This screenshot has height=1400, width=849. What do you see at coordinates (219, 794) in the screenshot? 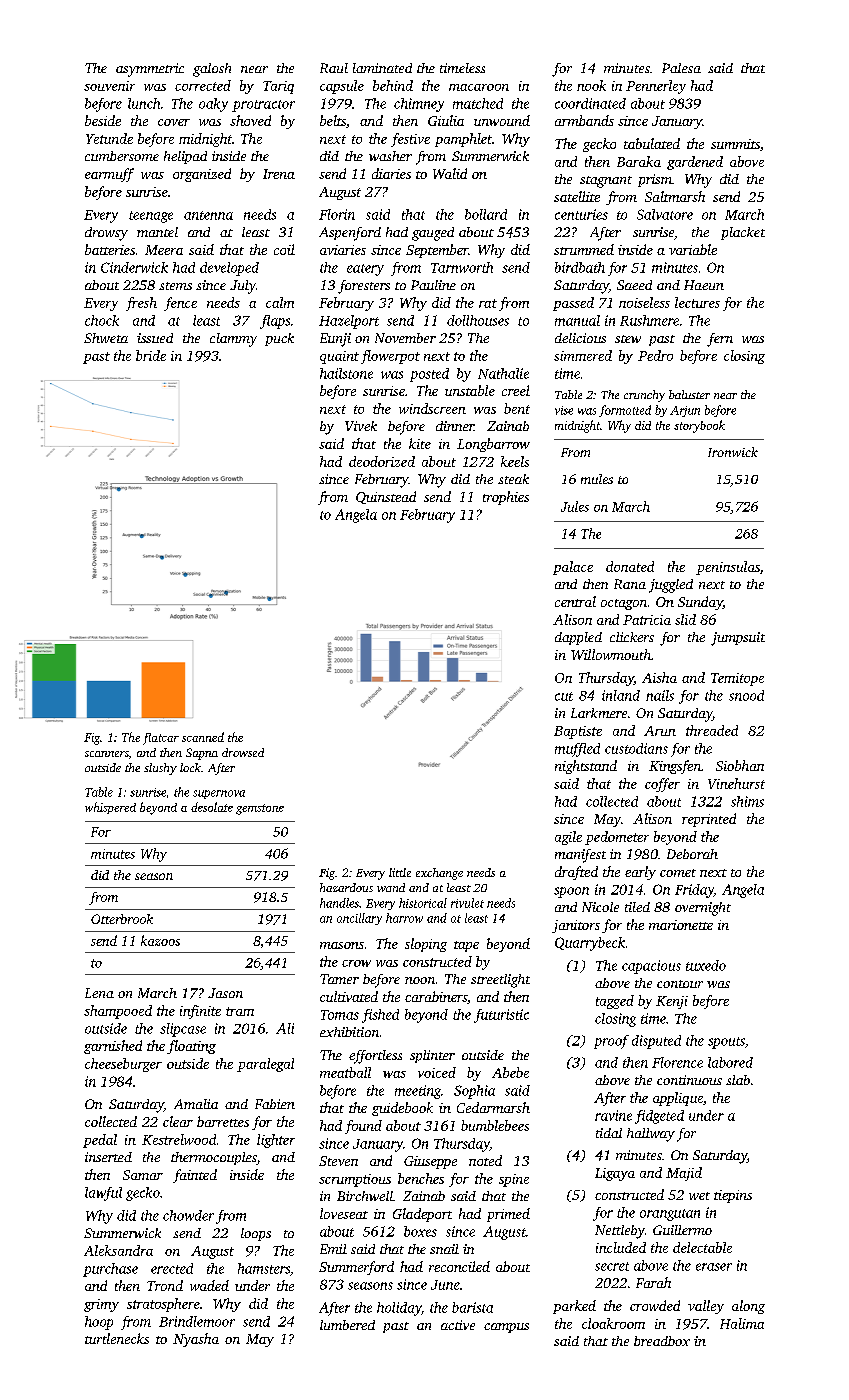
I see `supernova` at bounding box center [219, 794].
